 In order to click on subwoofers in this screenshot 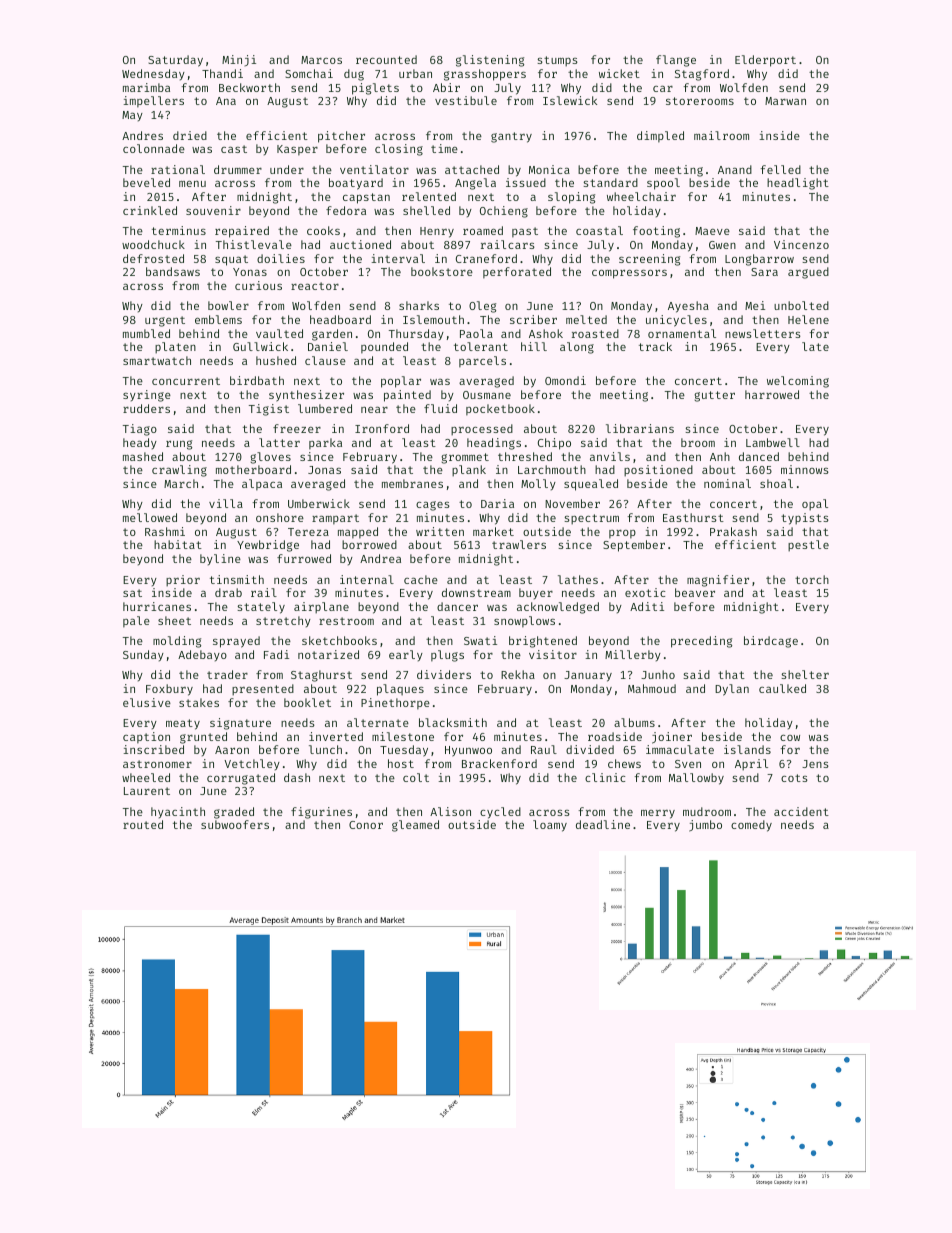, I will do `click(235, 824)`.
